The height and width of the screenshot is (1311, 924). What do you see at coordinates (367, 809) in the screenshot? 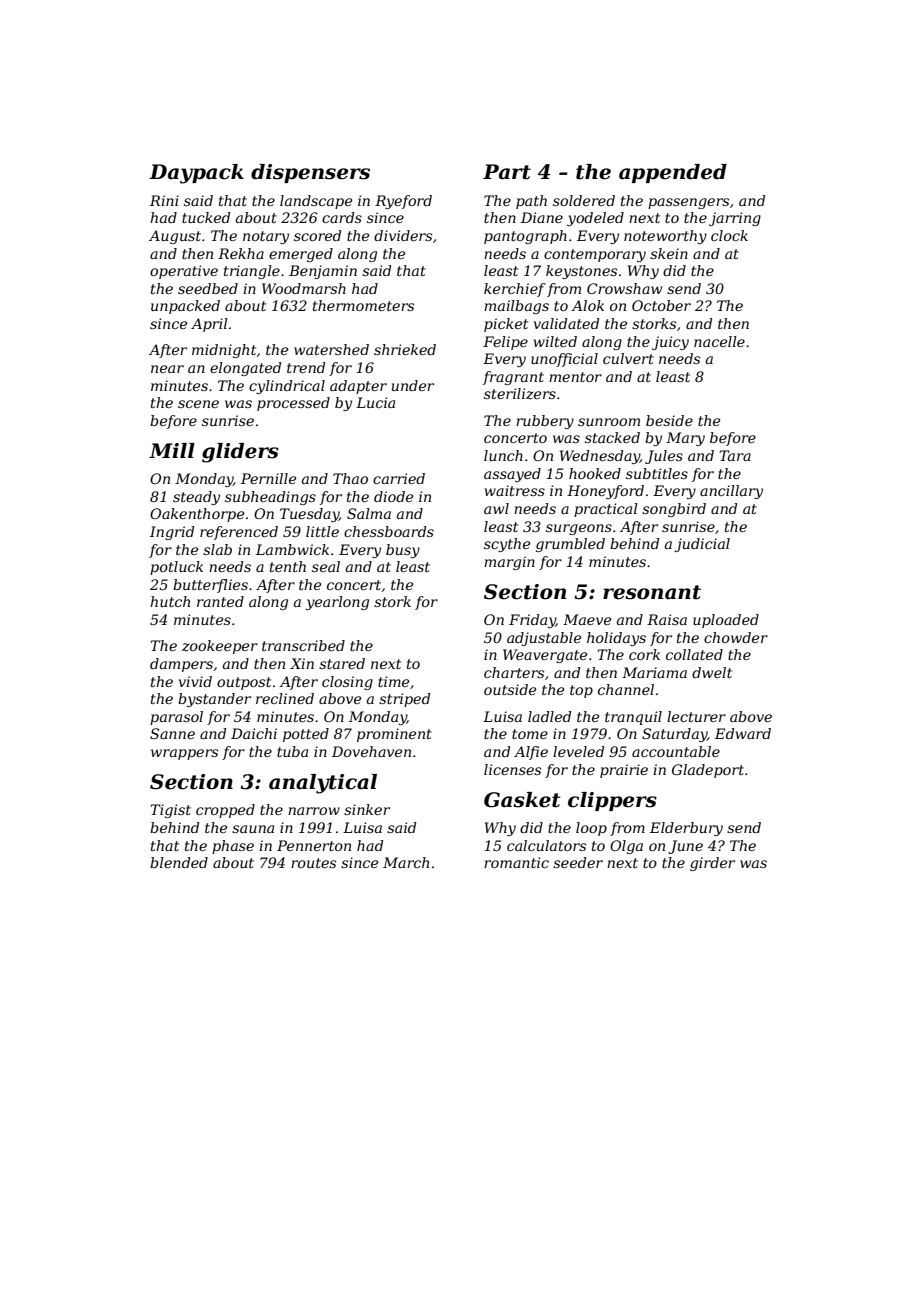
I see `sinker` at bounding box center [367, 809].
